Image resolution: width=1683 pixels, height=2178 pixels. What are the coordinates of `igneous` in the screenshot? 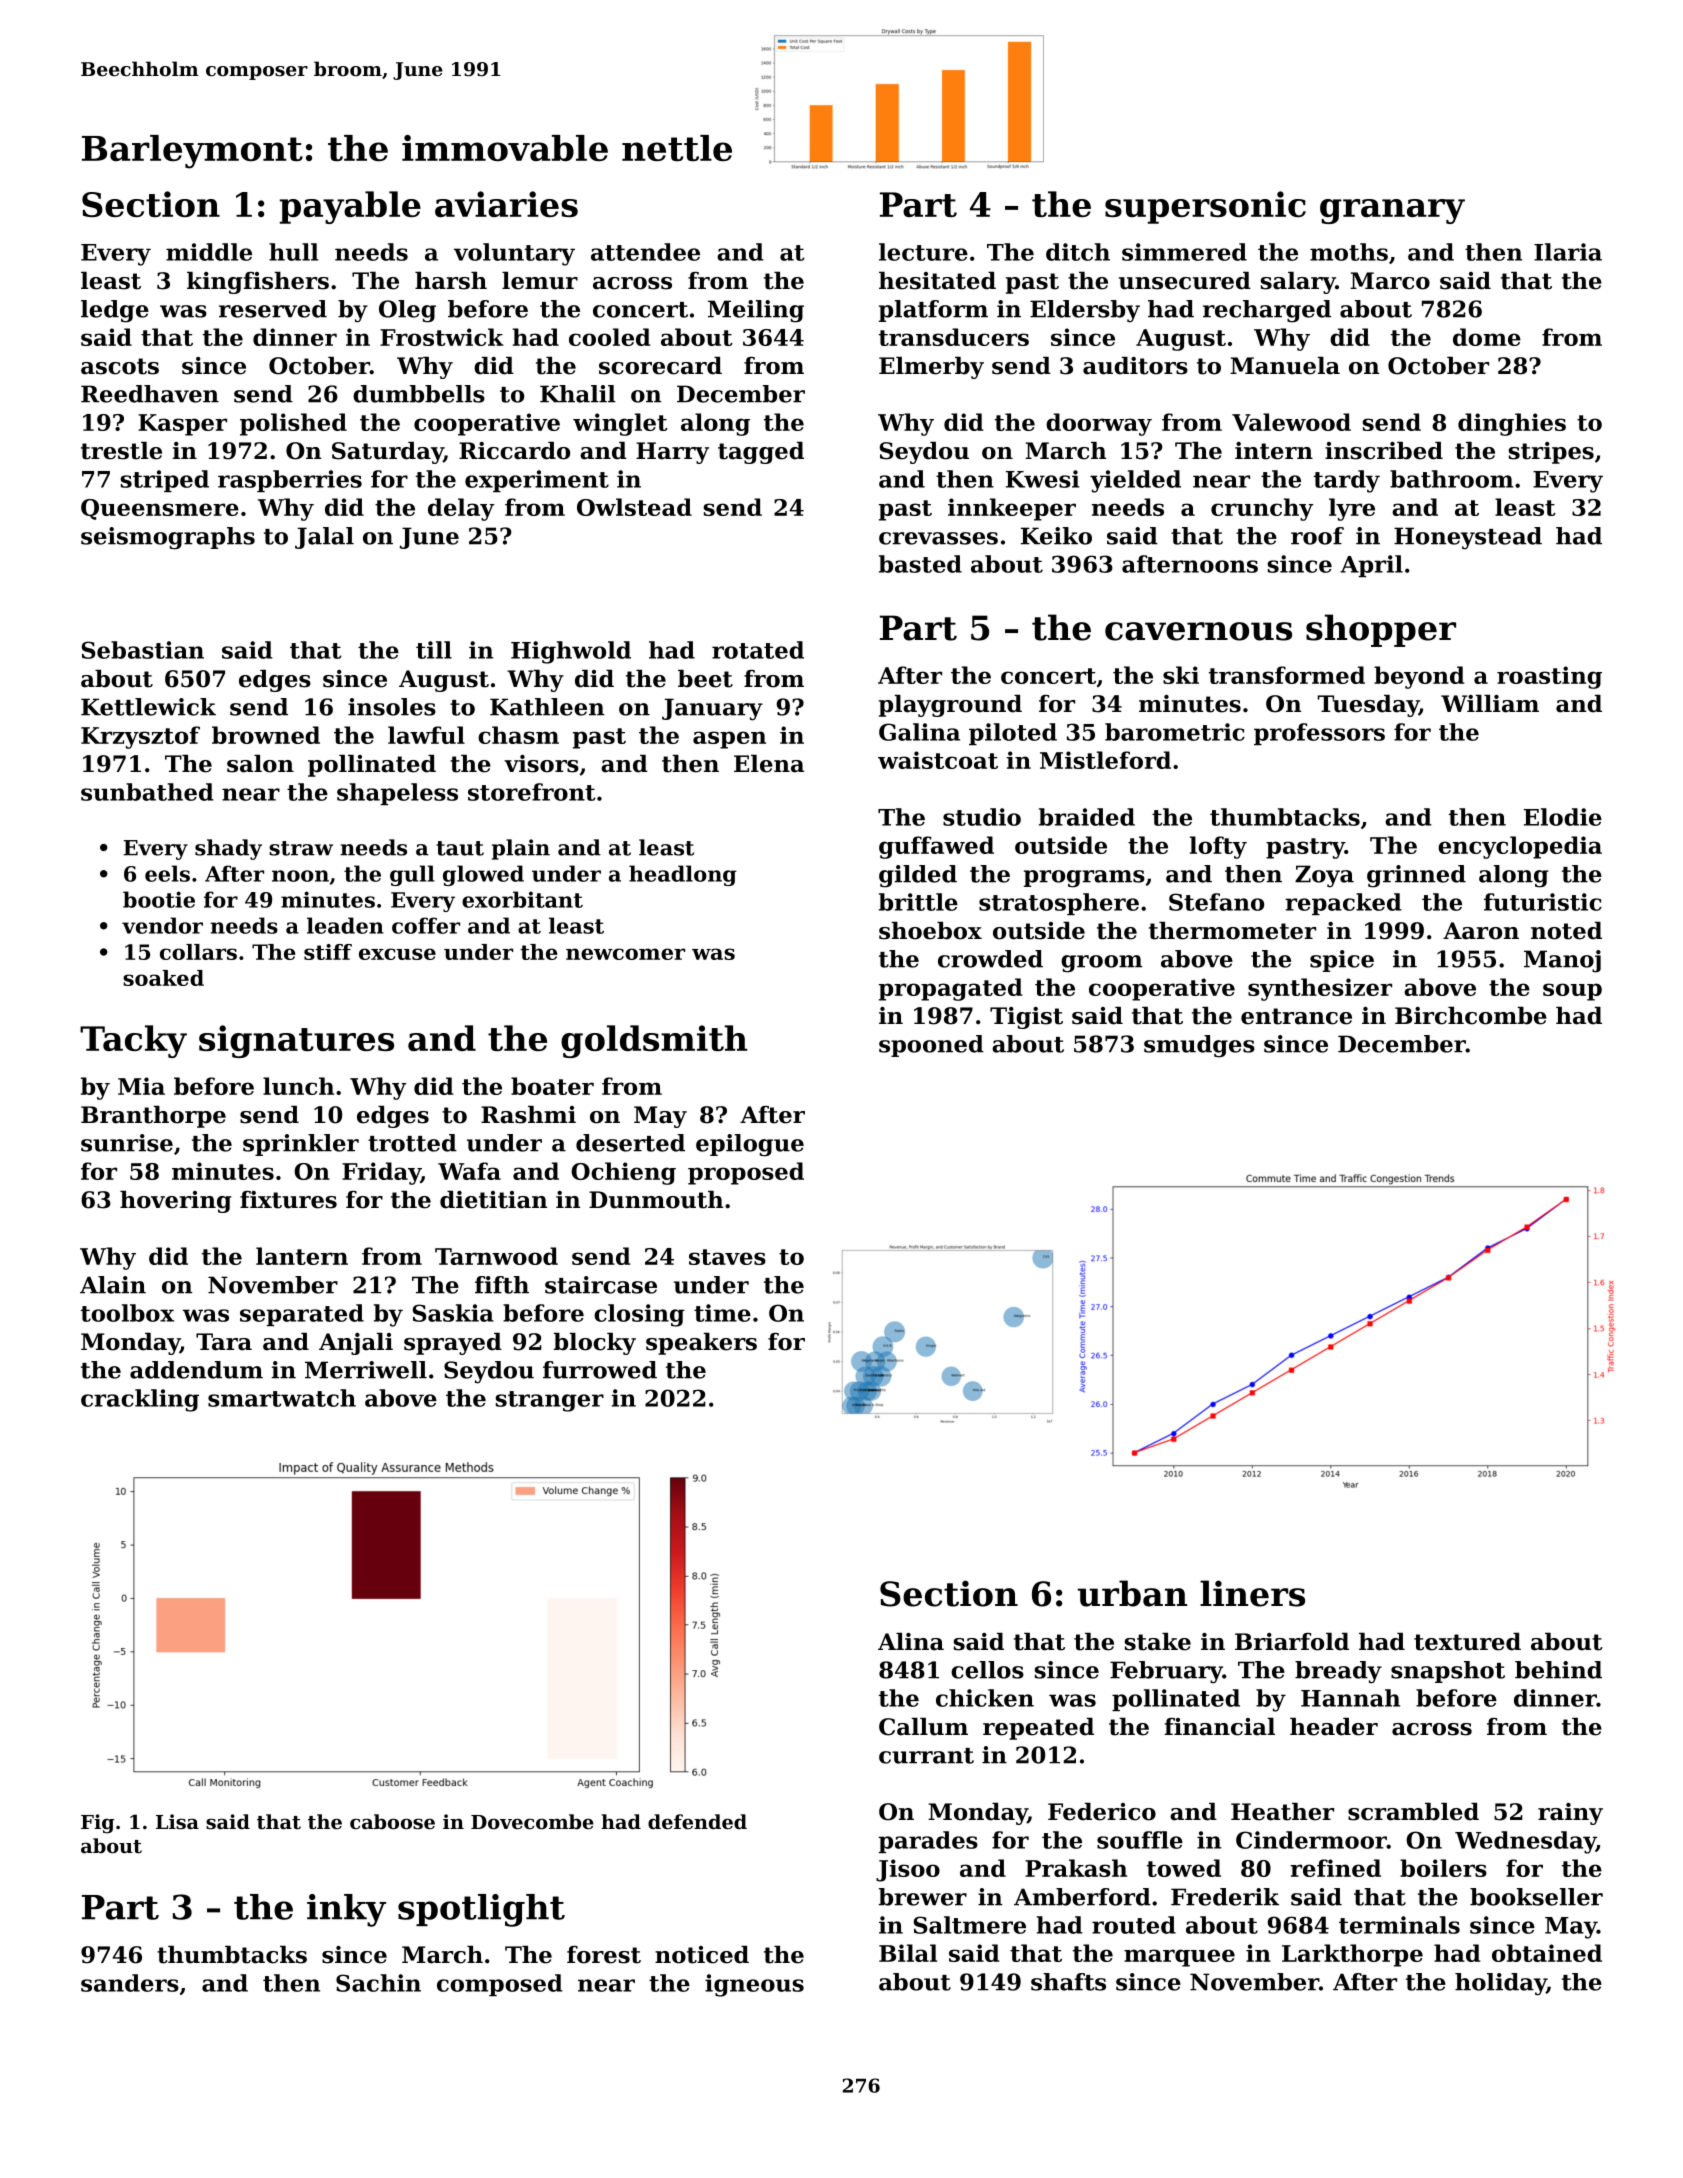 It's located at (754, 1985).
